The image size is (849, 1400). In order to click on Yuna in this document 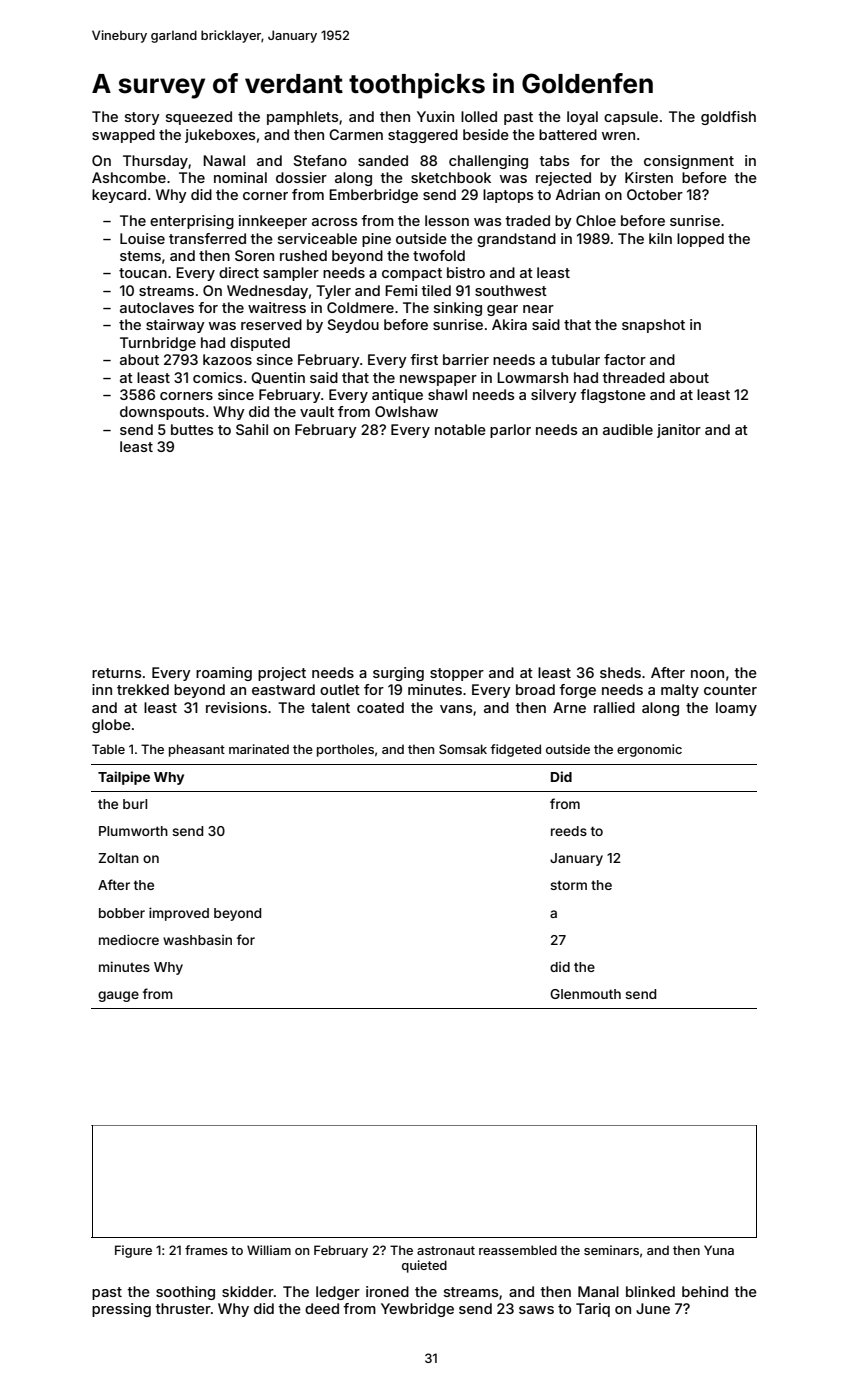, I will do `click(719, 1250)`.
